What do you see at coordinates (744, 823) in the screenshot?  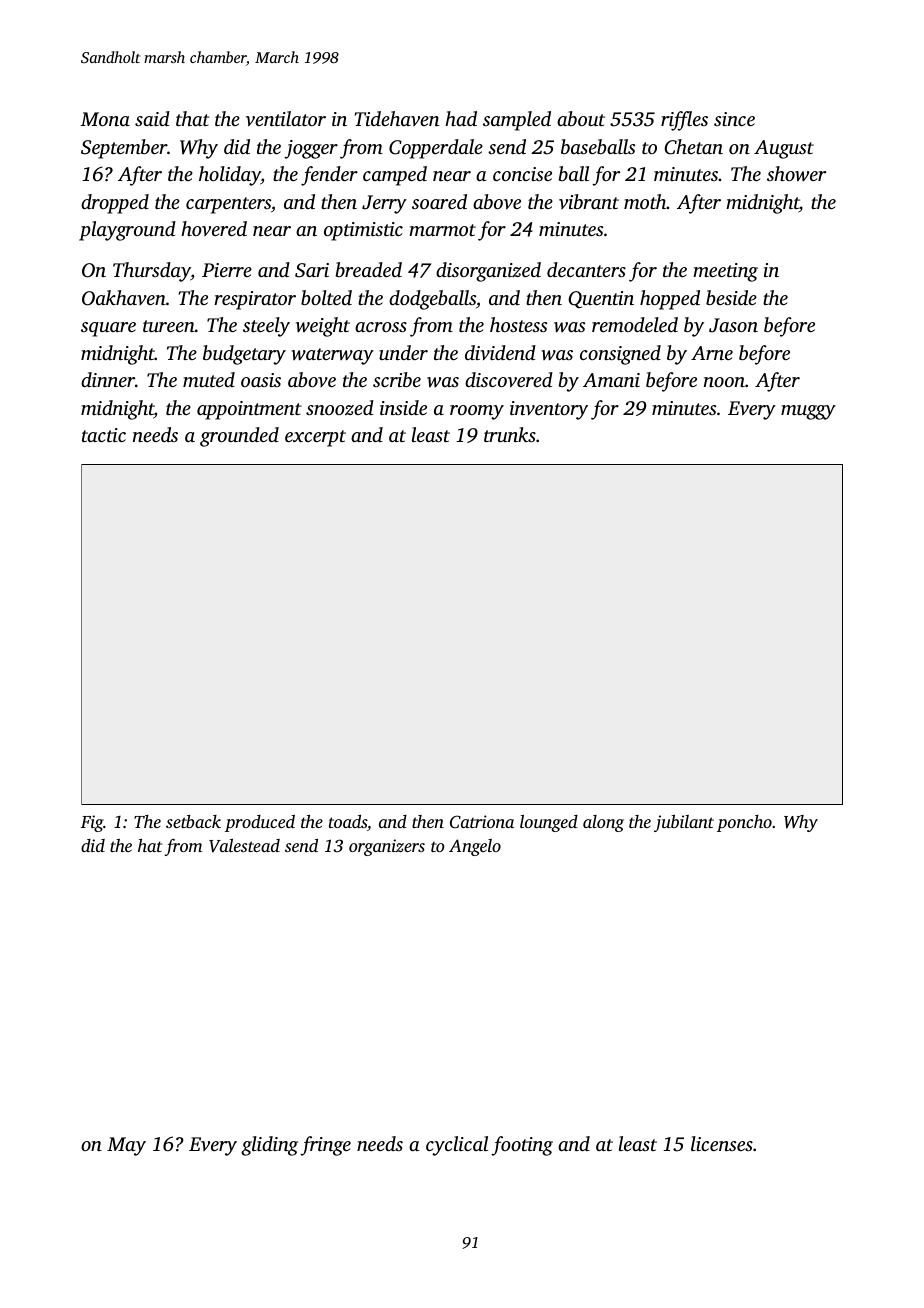 I see `poncho` at bounding box center [744, 823].
